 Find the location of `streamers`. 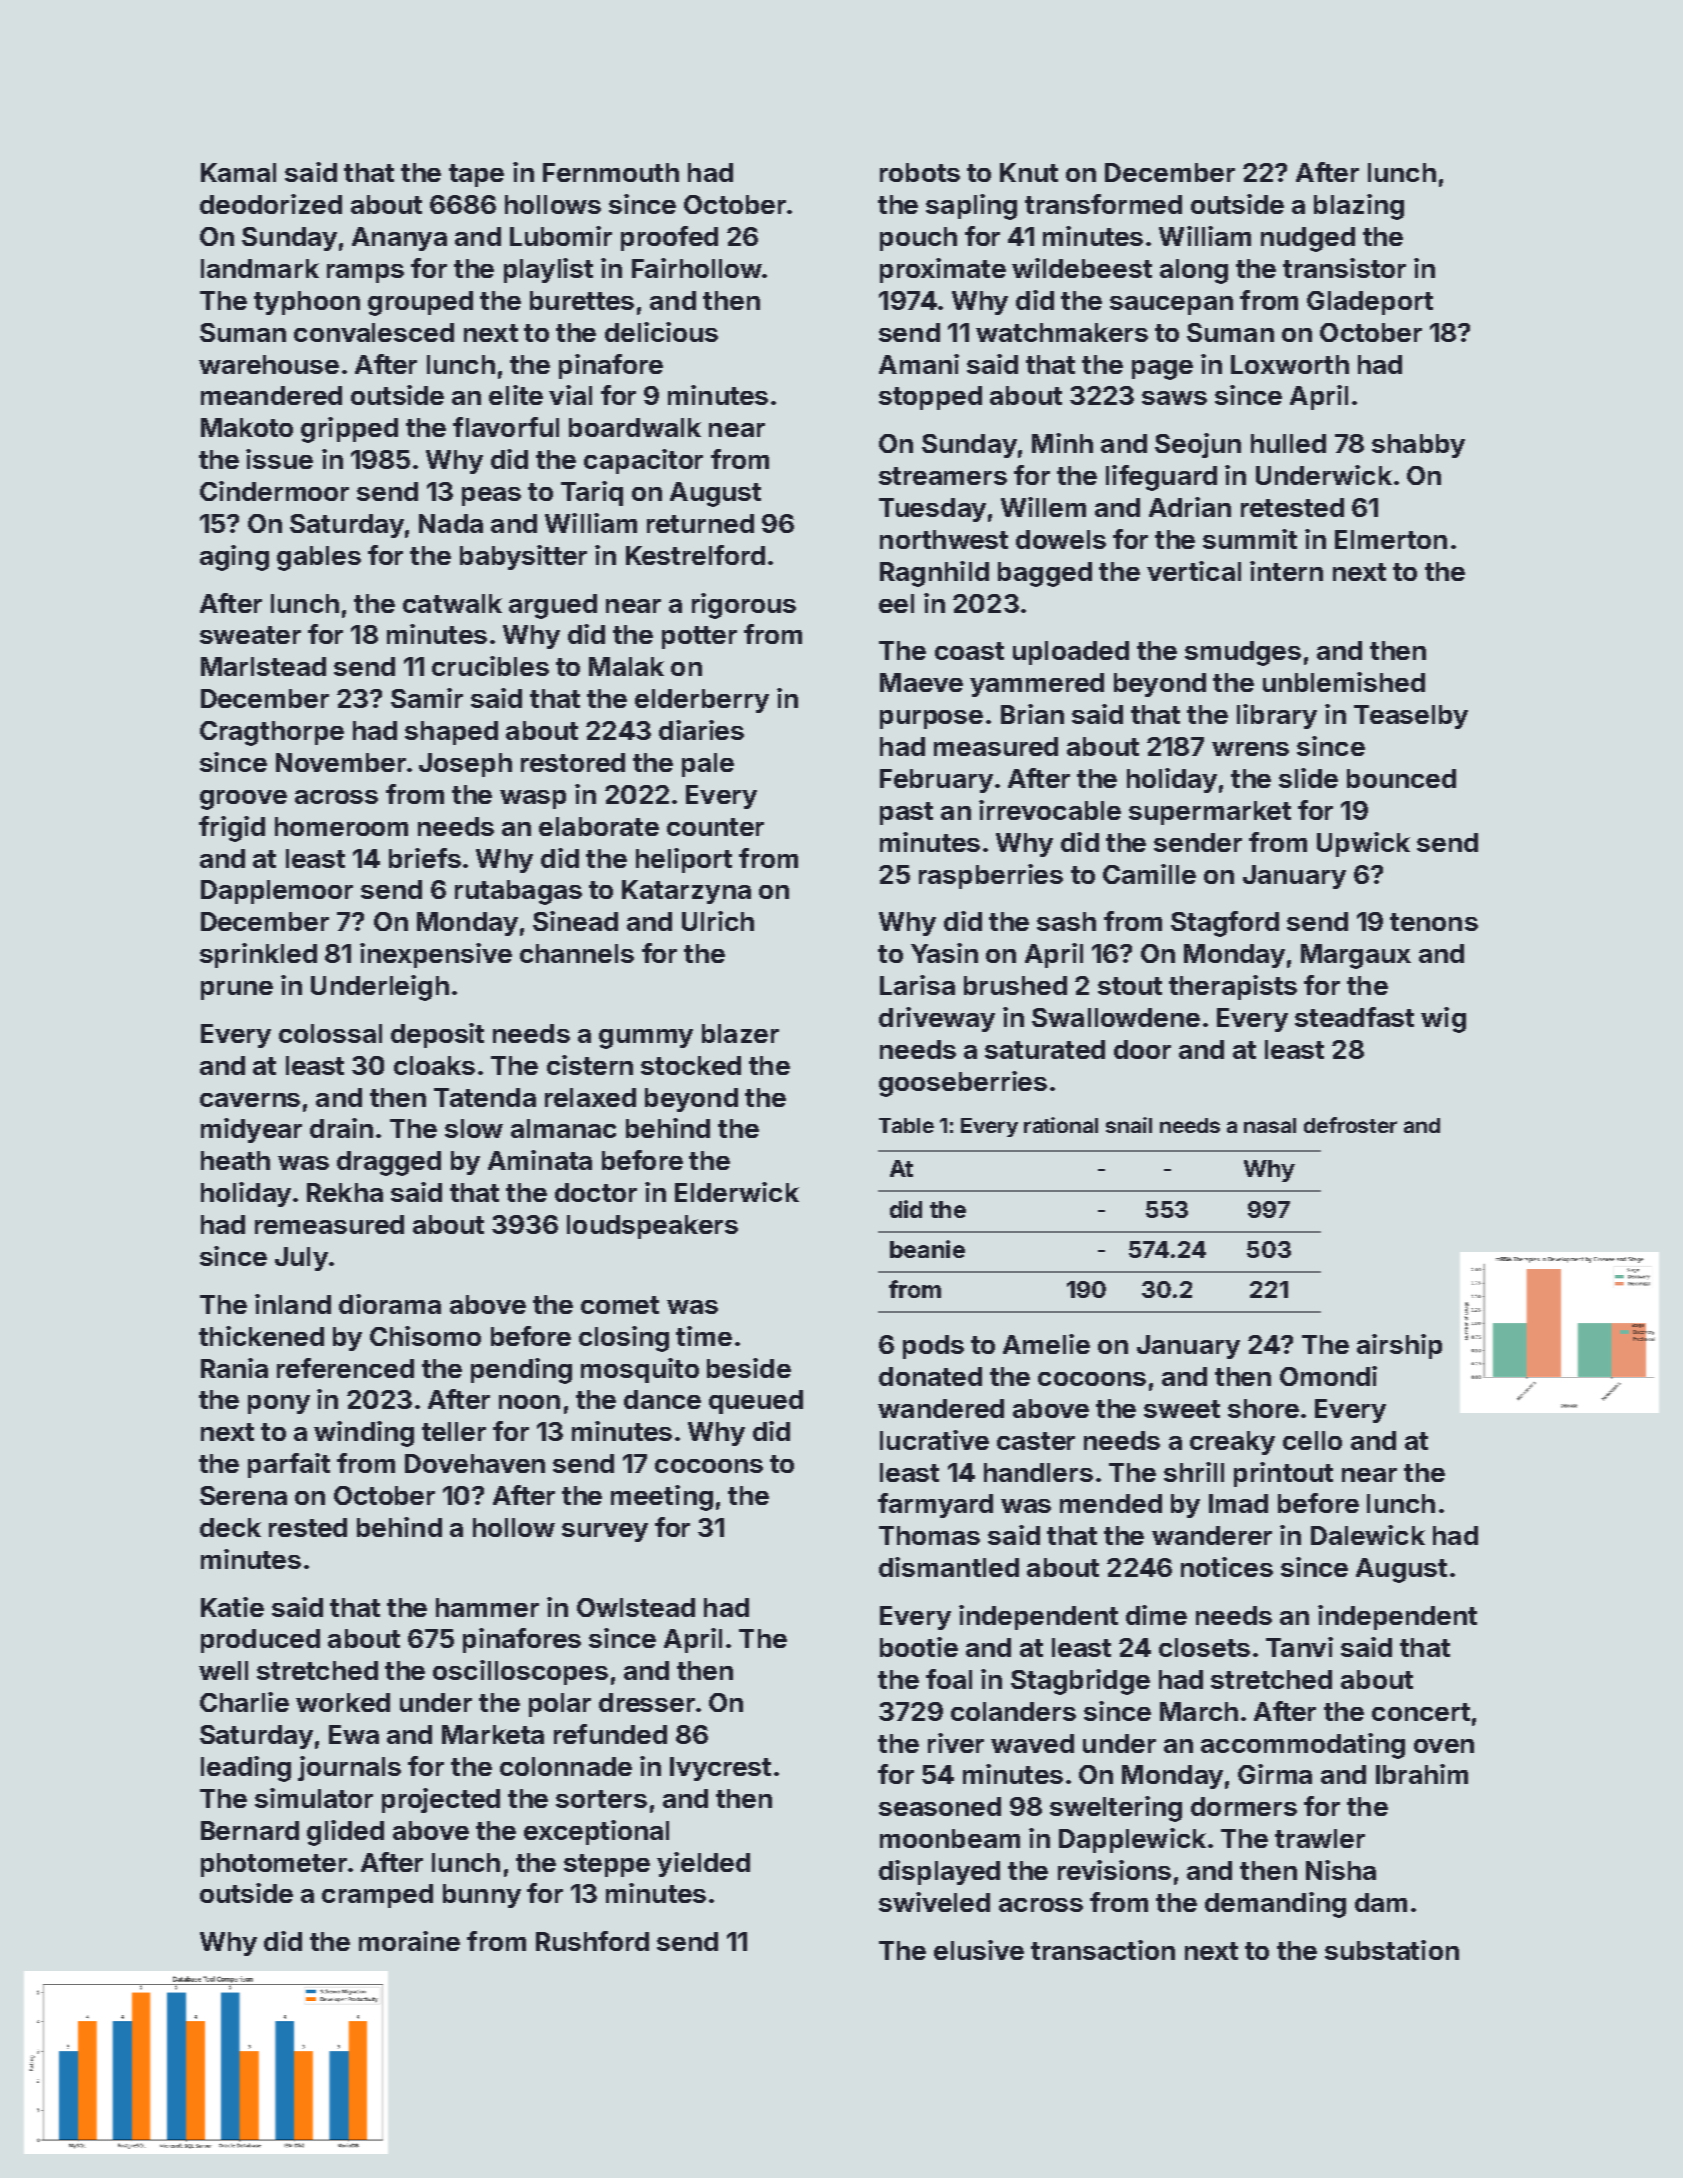

streamers is located at coordinates (943, 476).
